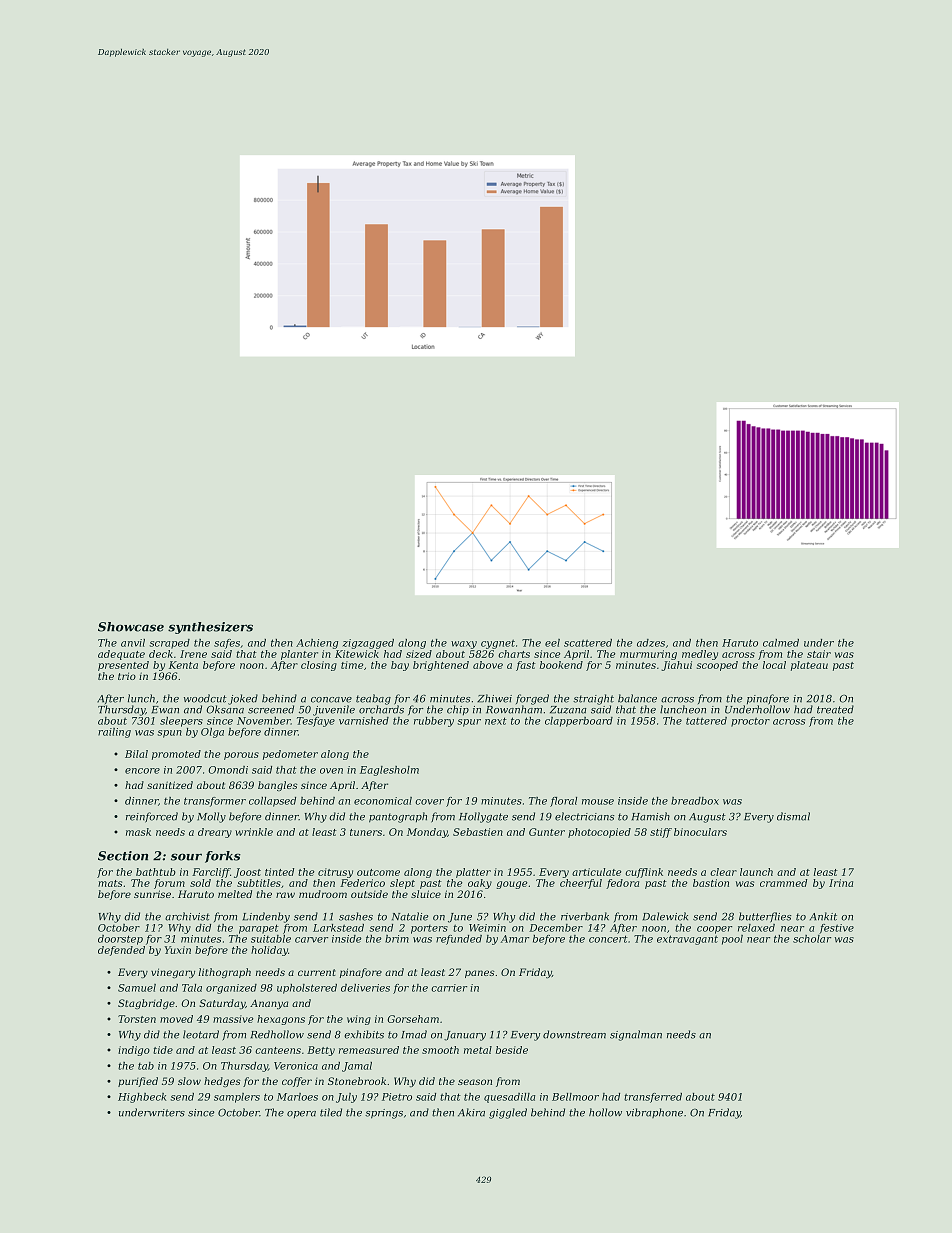  What do you see at coordinates (389, 771) in the image?
I see `Eaglesholm` at bounding box center [389, 771].
